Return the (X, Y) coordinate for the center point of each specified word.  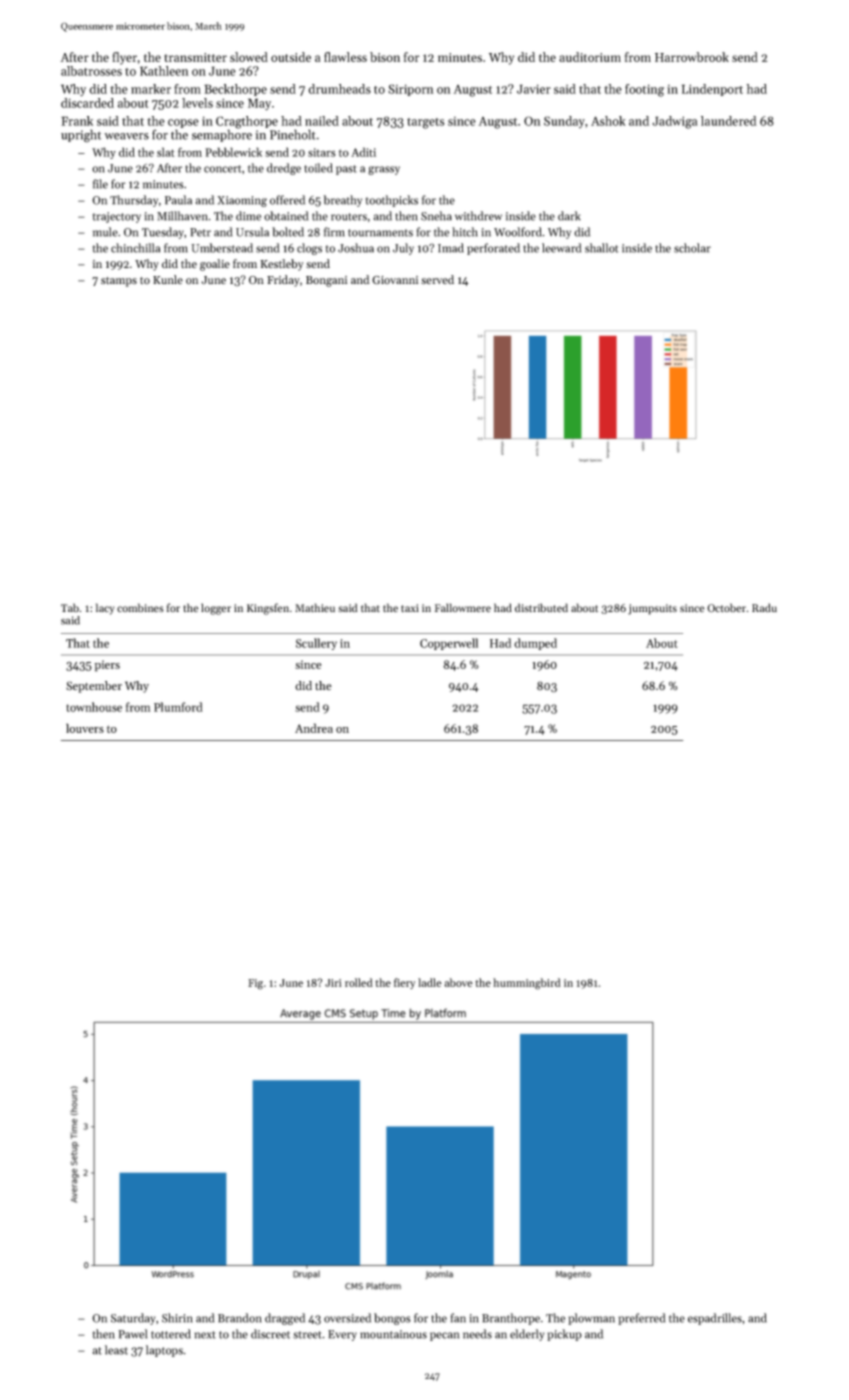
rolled (359, 982)
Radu (764, 608)
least (116, 1350)
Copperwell (449, 644)
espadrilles (715, 1319)
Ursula (252, 232)
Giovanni (395, 280)
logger (216, 609)
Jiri (333, 983)
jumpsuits (652, 609)
